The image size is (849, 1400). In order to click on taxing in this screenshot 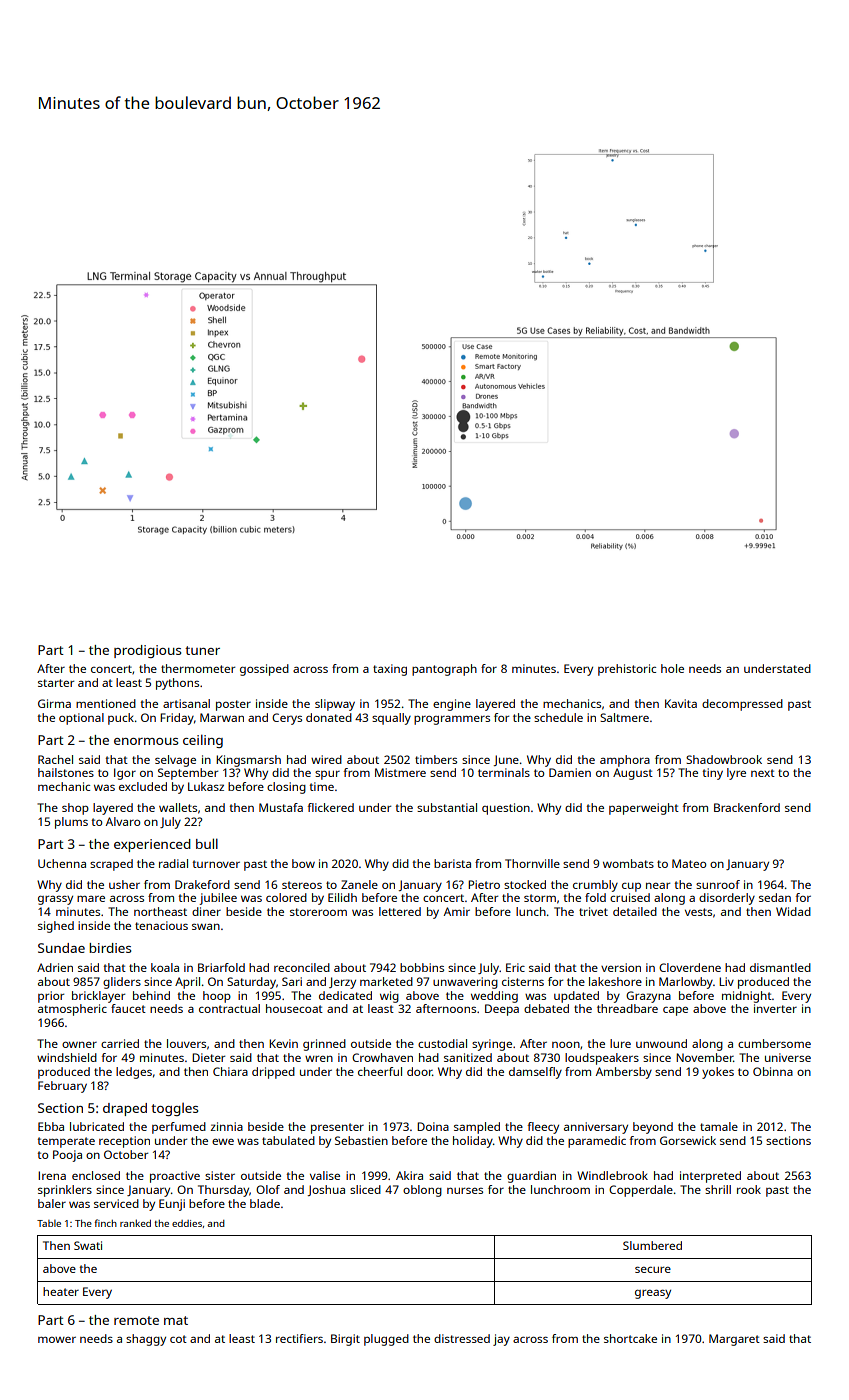, I will do `click(390, 670)`.
